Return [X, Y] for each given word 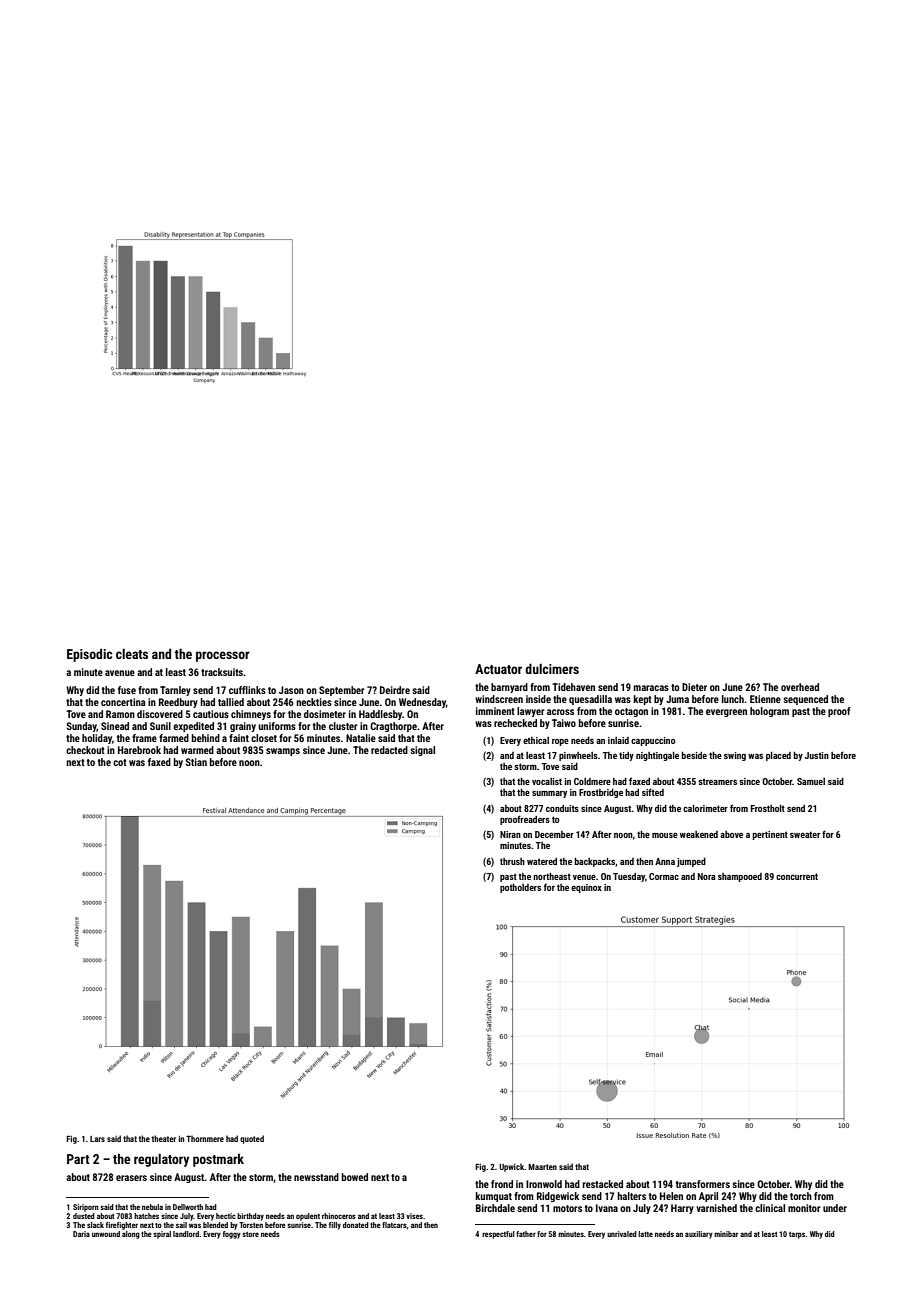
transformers [703, 1184]
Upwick [511, 1167]
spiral [162, 1235]
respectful [498, 1235]
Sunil [160, 726]
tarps [797, 1235]
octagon [631, 712]
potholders [520, 888]
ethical [536, 740]
